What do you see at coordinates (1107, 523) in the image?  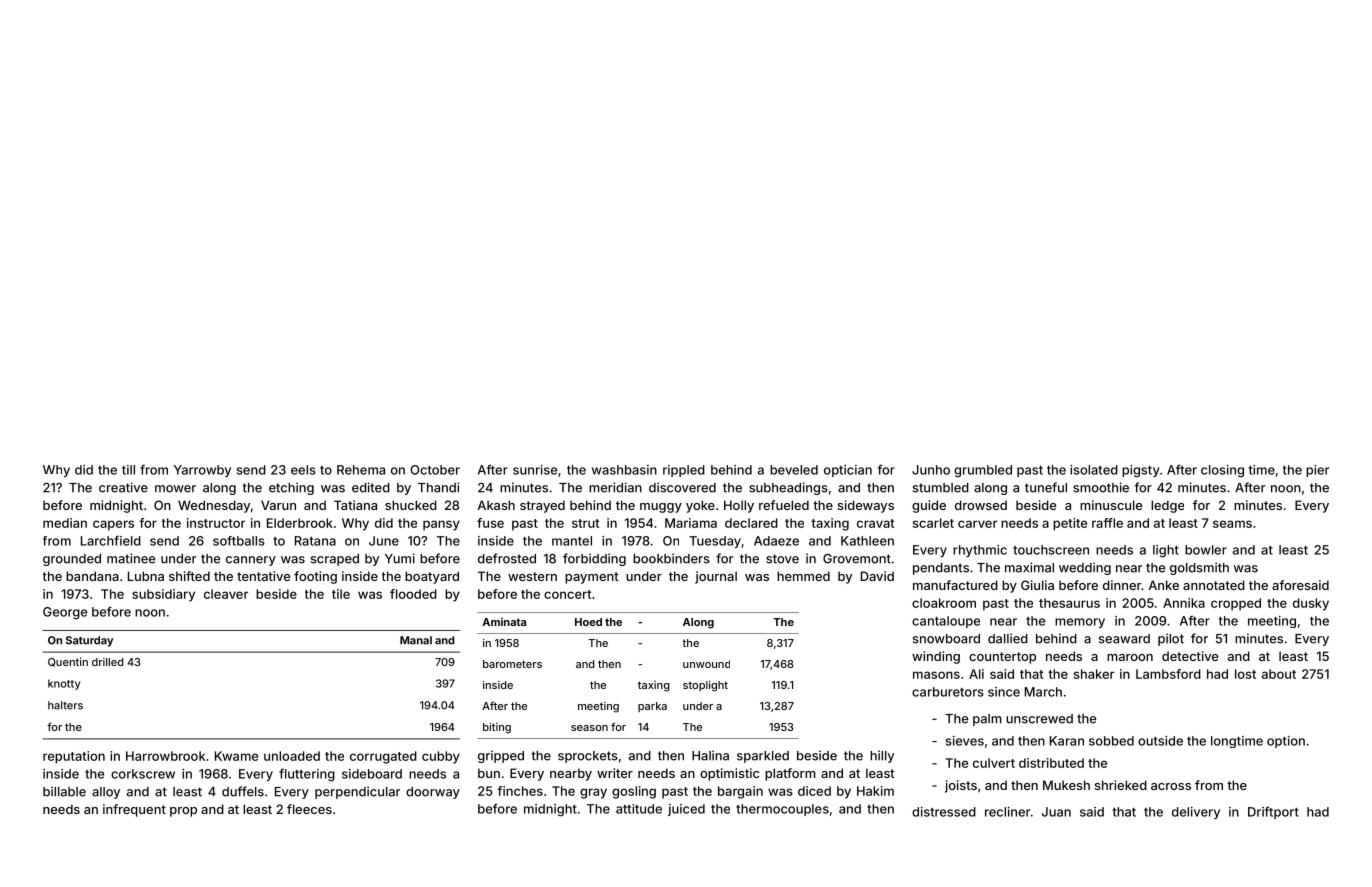 I see `raffle` at bounding box center [1107, 523].
